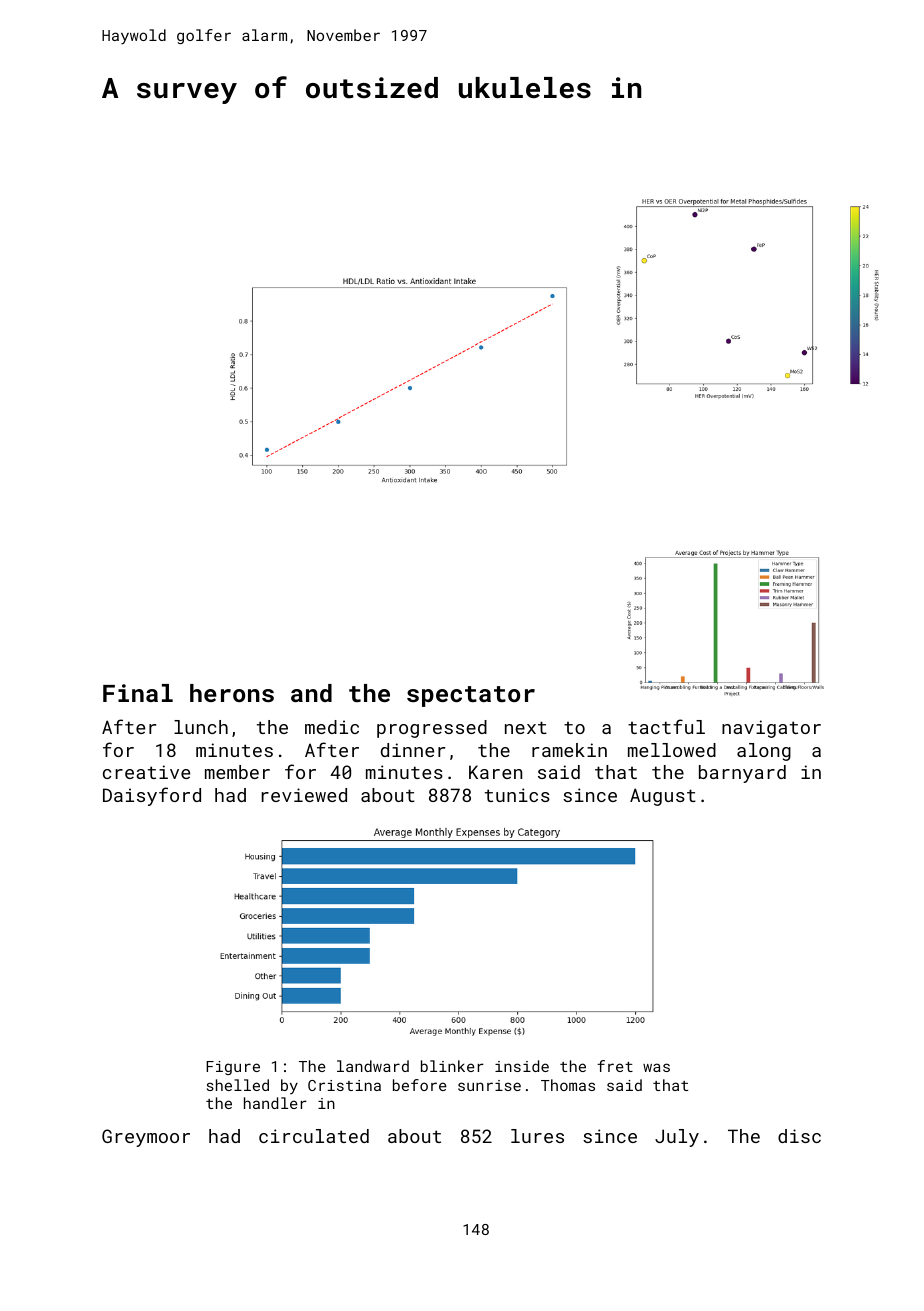 This page has height=1311, width=924. Describe the element at coordinates (666, 726) in the page. I see `tactful` at that location.
